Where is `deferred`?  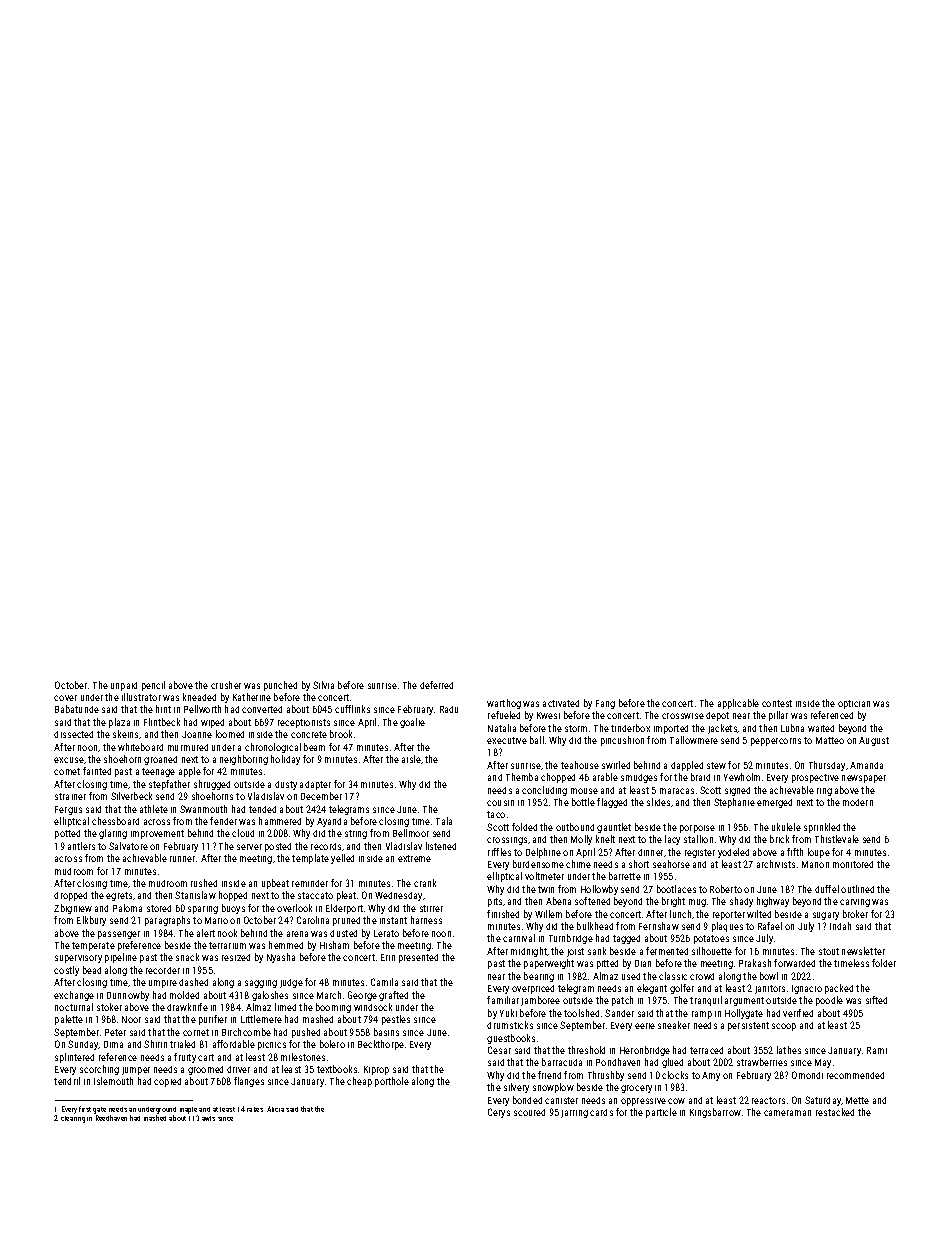 deferred is located at coordinates (436, 685).
